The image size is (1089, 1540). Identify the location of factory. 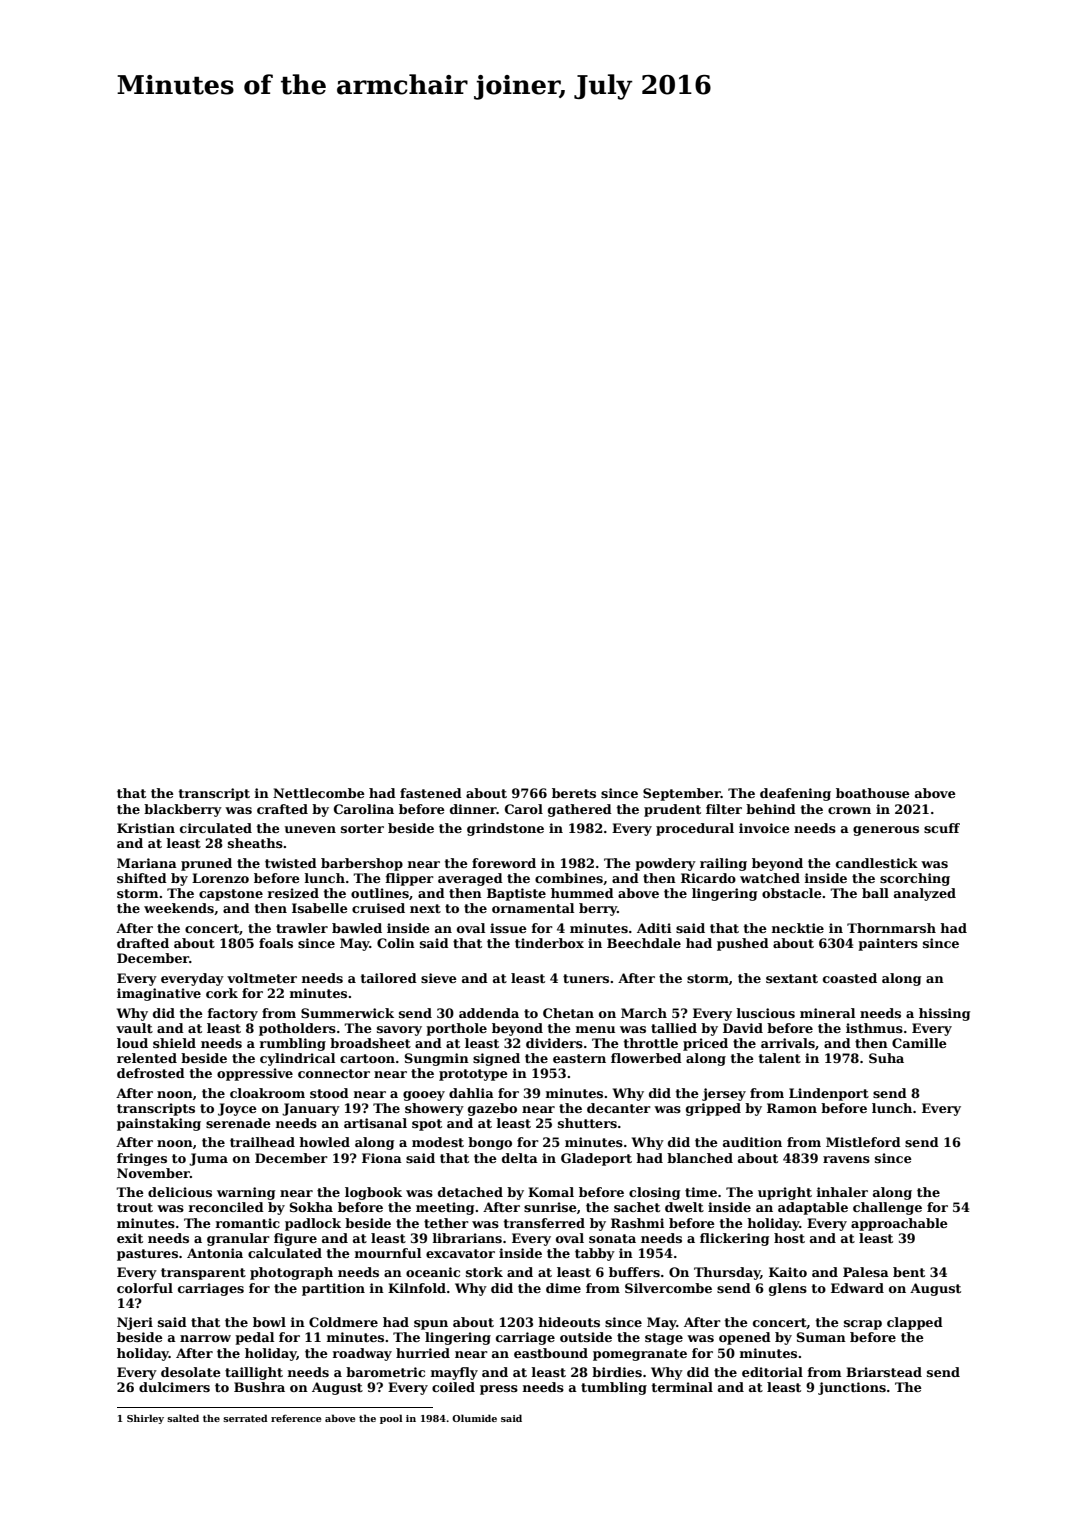
(233, 1014).
